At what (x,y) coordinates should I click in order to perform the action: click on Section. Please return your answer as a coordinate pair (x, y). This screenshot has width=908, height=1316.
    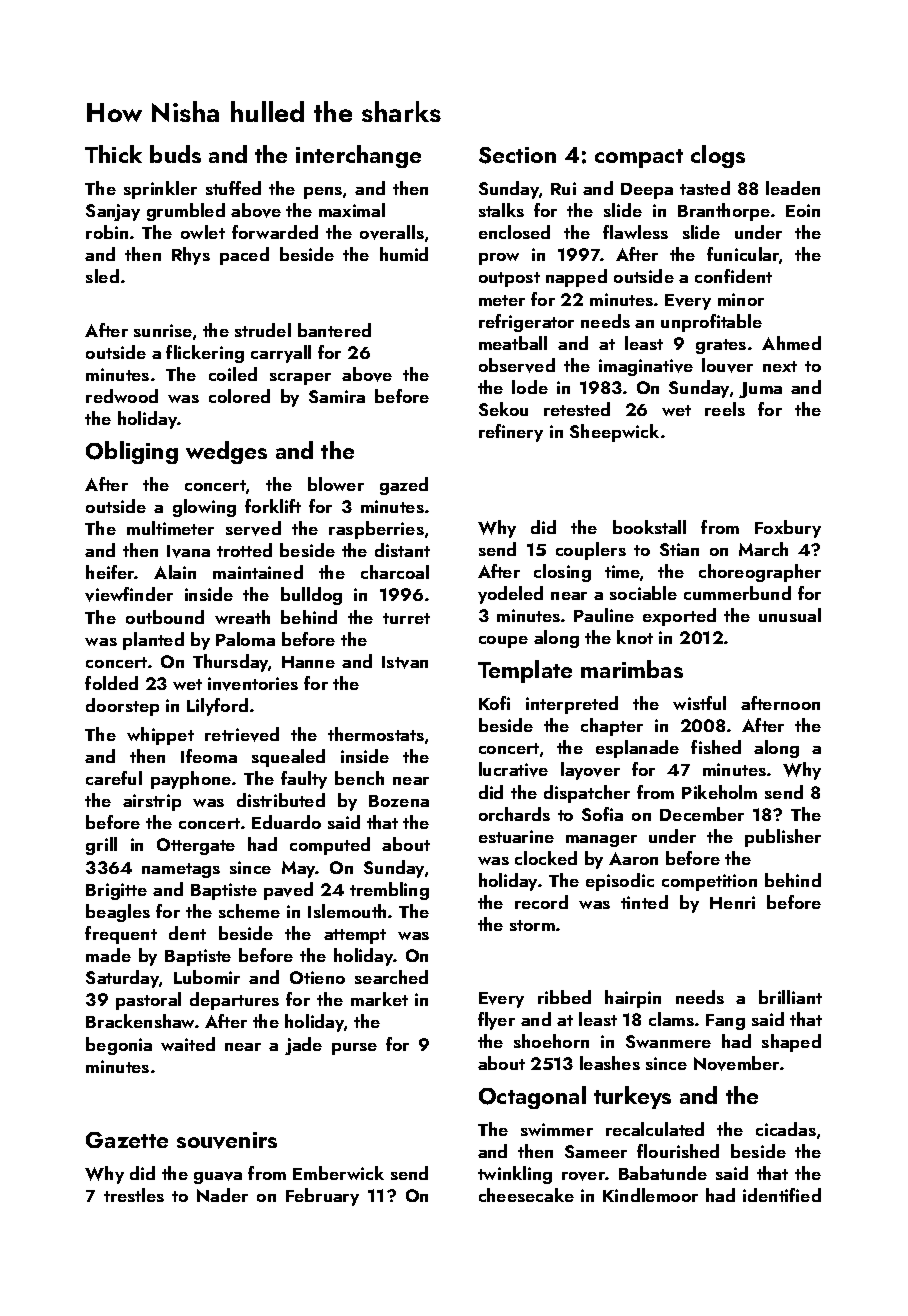
    Looking at the image, I should click on (517, 155).
